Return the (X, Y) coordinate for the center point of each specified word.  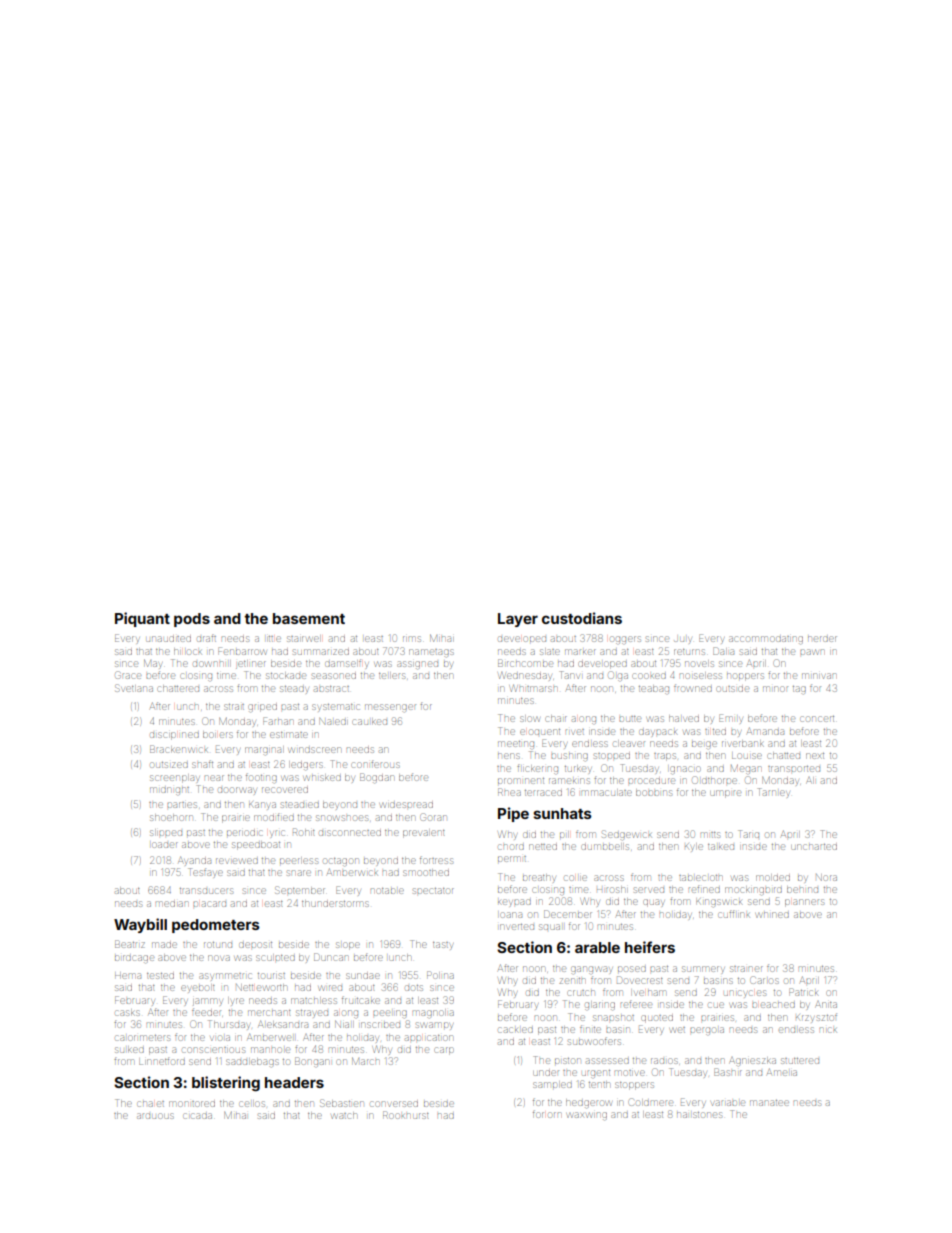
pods (192, 620)
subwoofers (594, 1041)
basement (309, 618)
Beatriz (130, 944)
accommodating (766, 639)
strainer (746, 969)
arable (597, 947)
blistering (226, 1083)
